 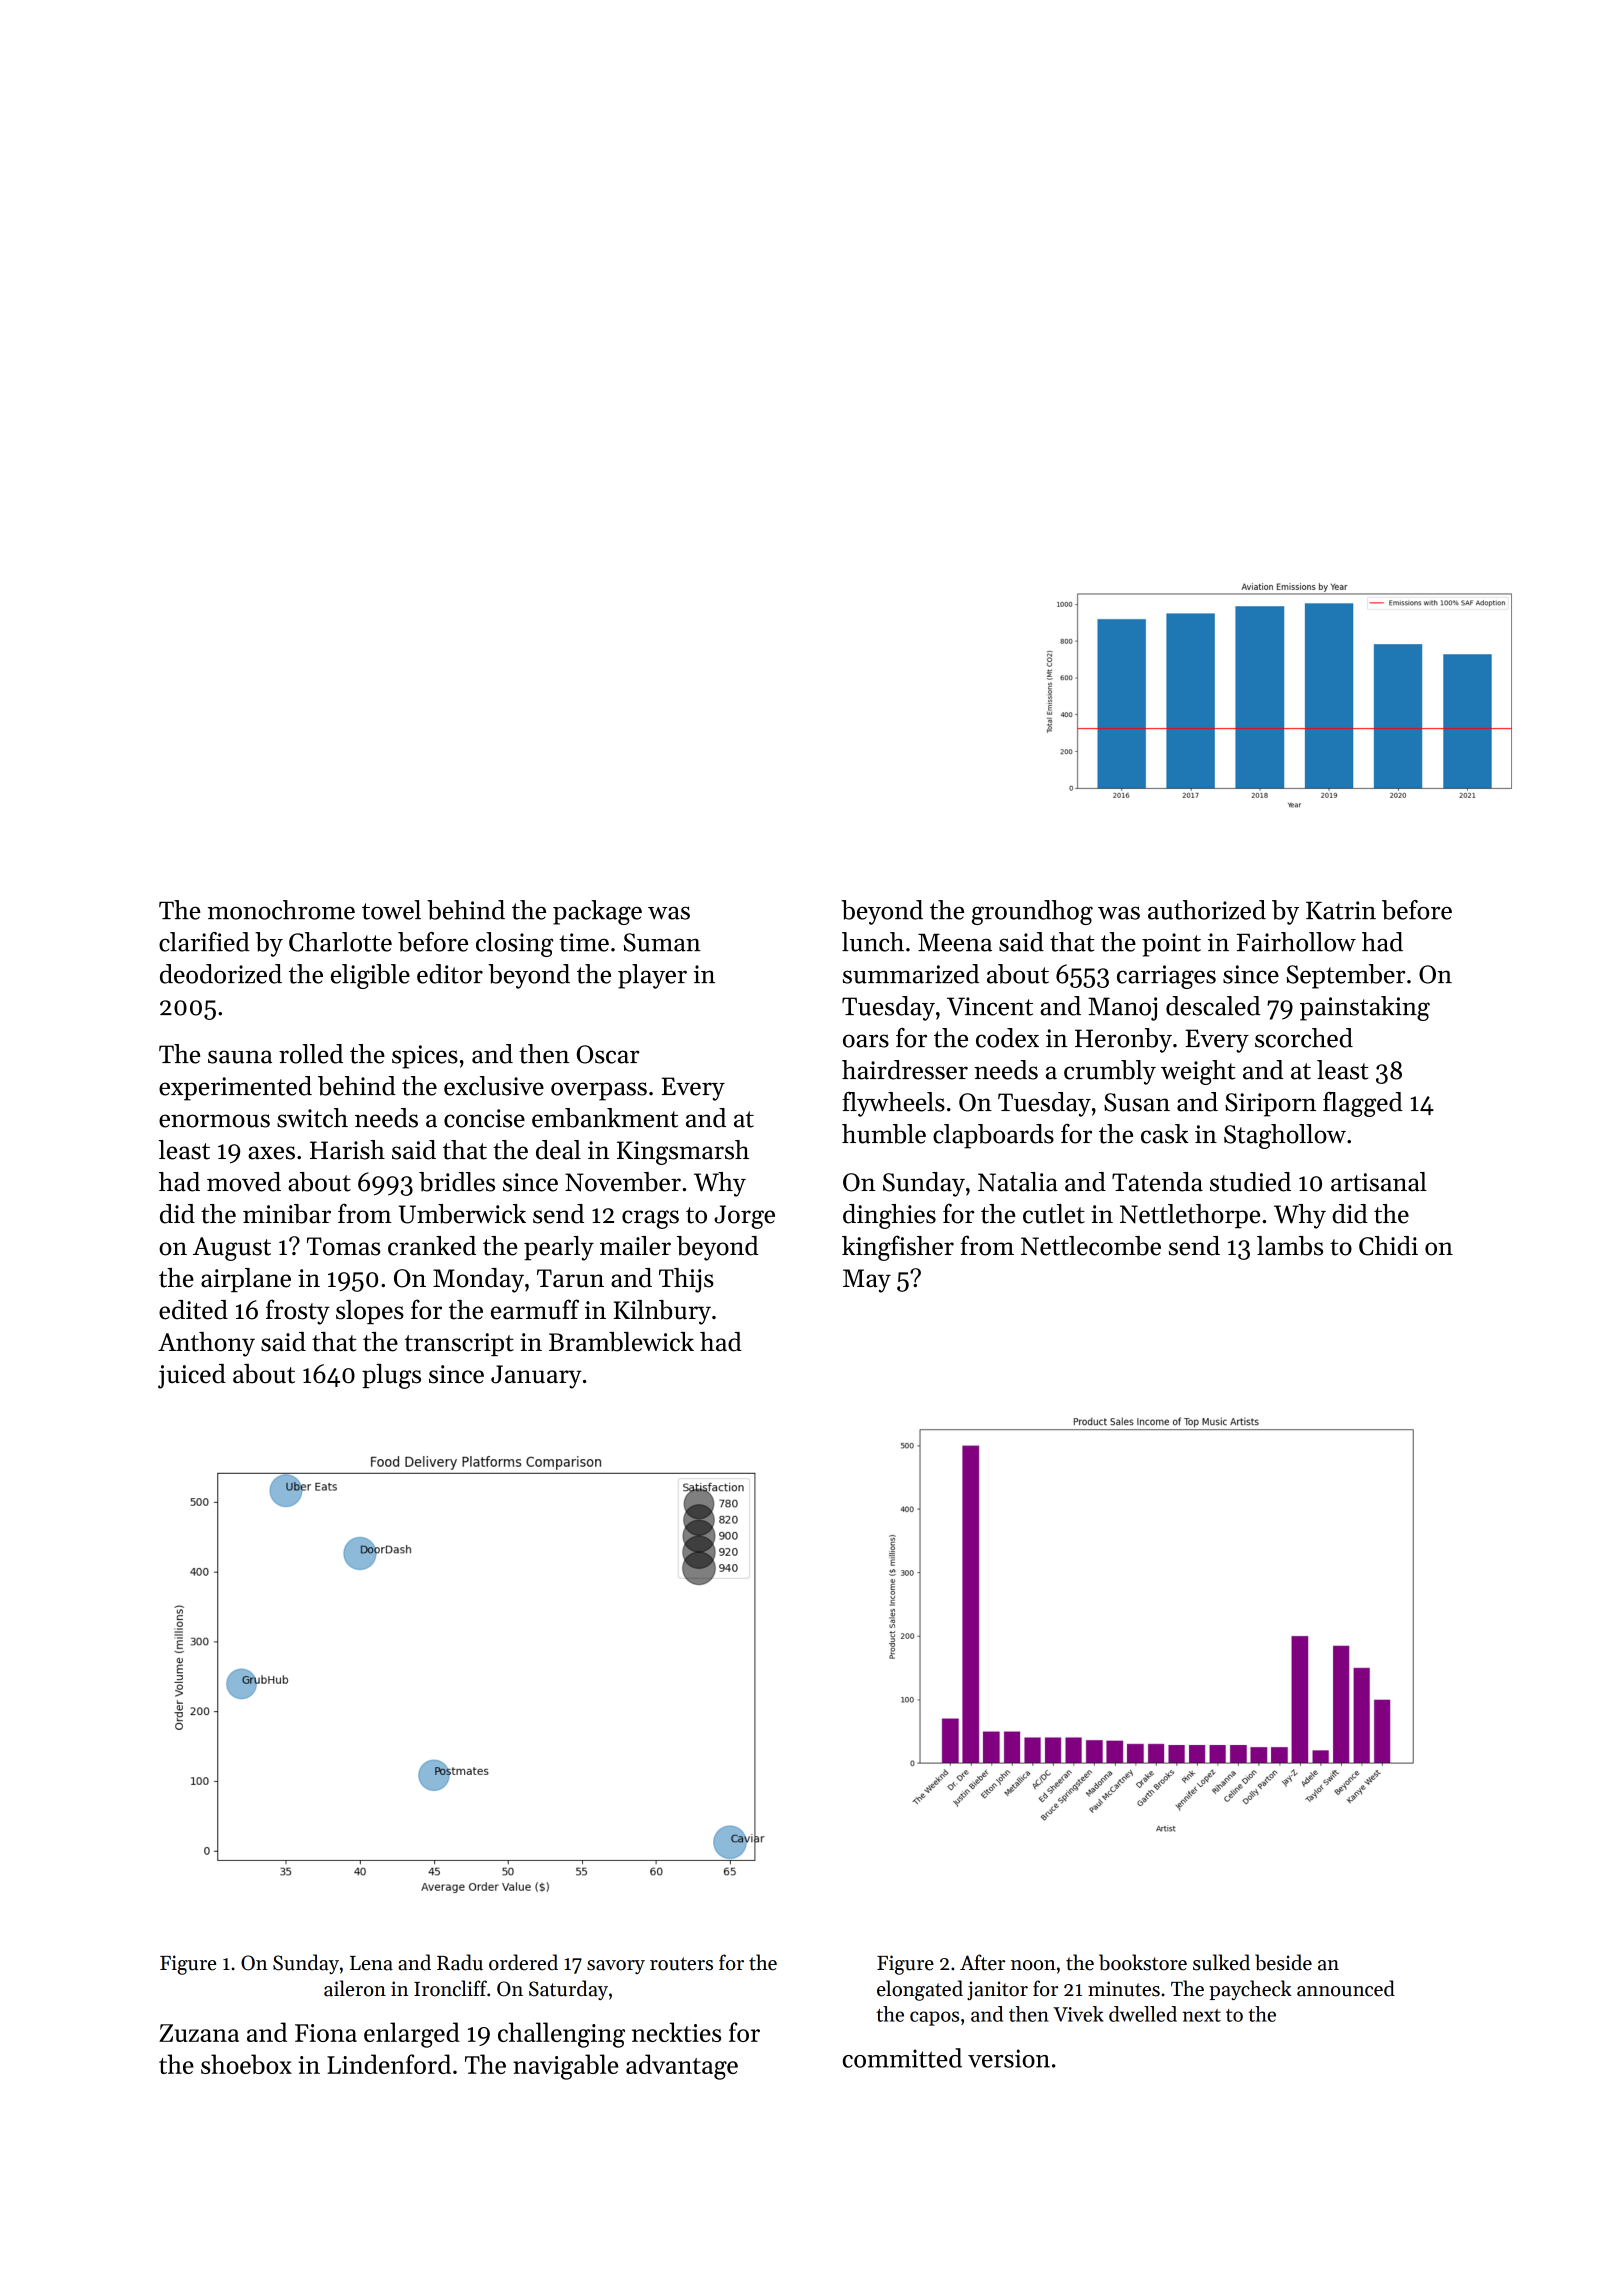 I want to click on committed, so click(x=902, y=2058).
